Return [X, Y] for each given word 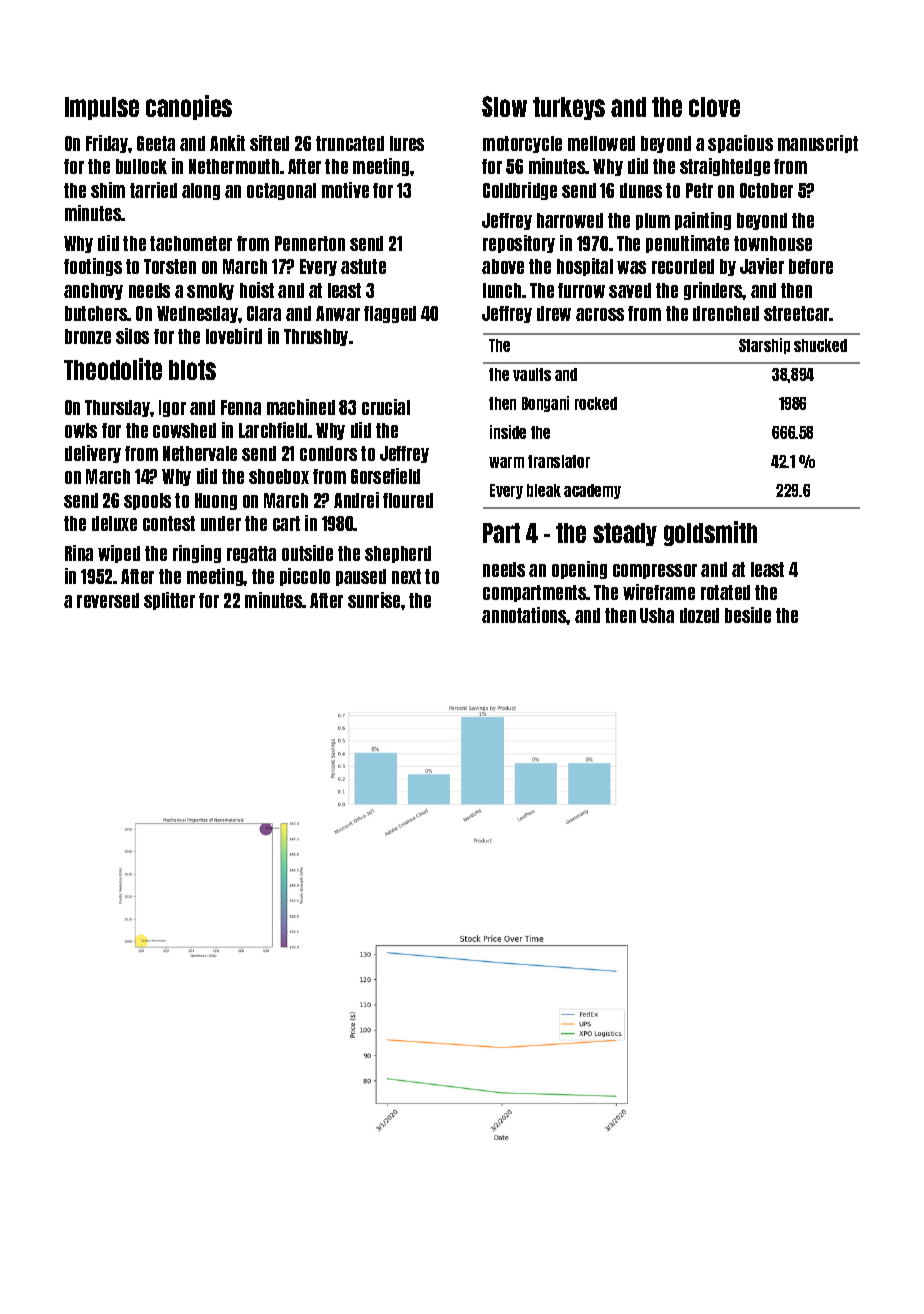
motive [345, 190]
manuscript [818, 144]
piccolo [305, 577]
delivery [93, 454]
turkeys [569, 108]
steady [625, 534]
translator [559, 461]
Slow [504, 106]
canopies [189, 107]
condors [328, 453]
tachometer [191, 243]
